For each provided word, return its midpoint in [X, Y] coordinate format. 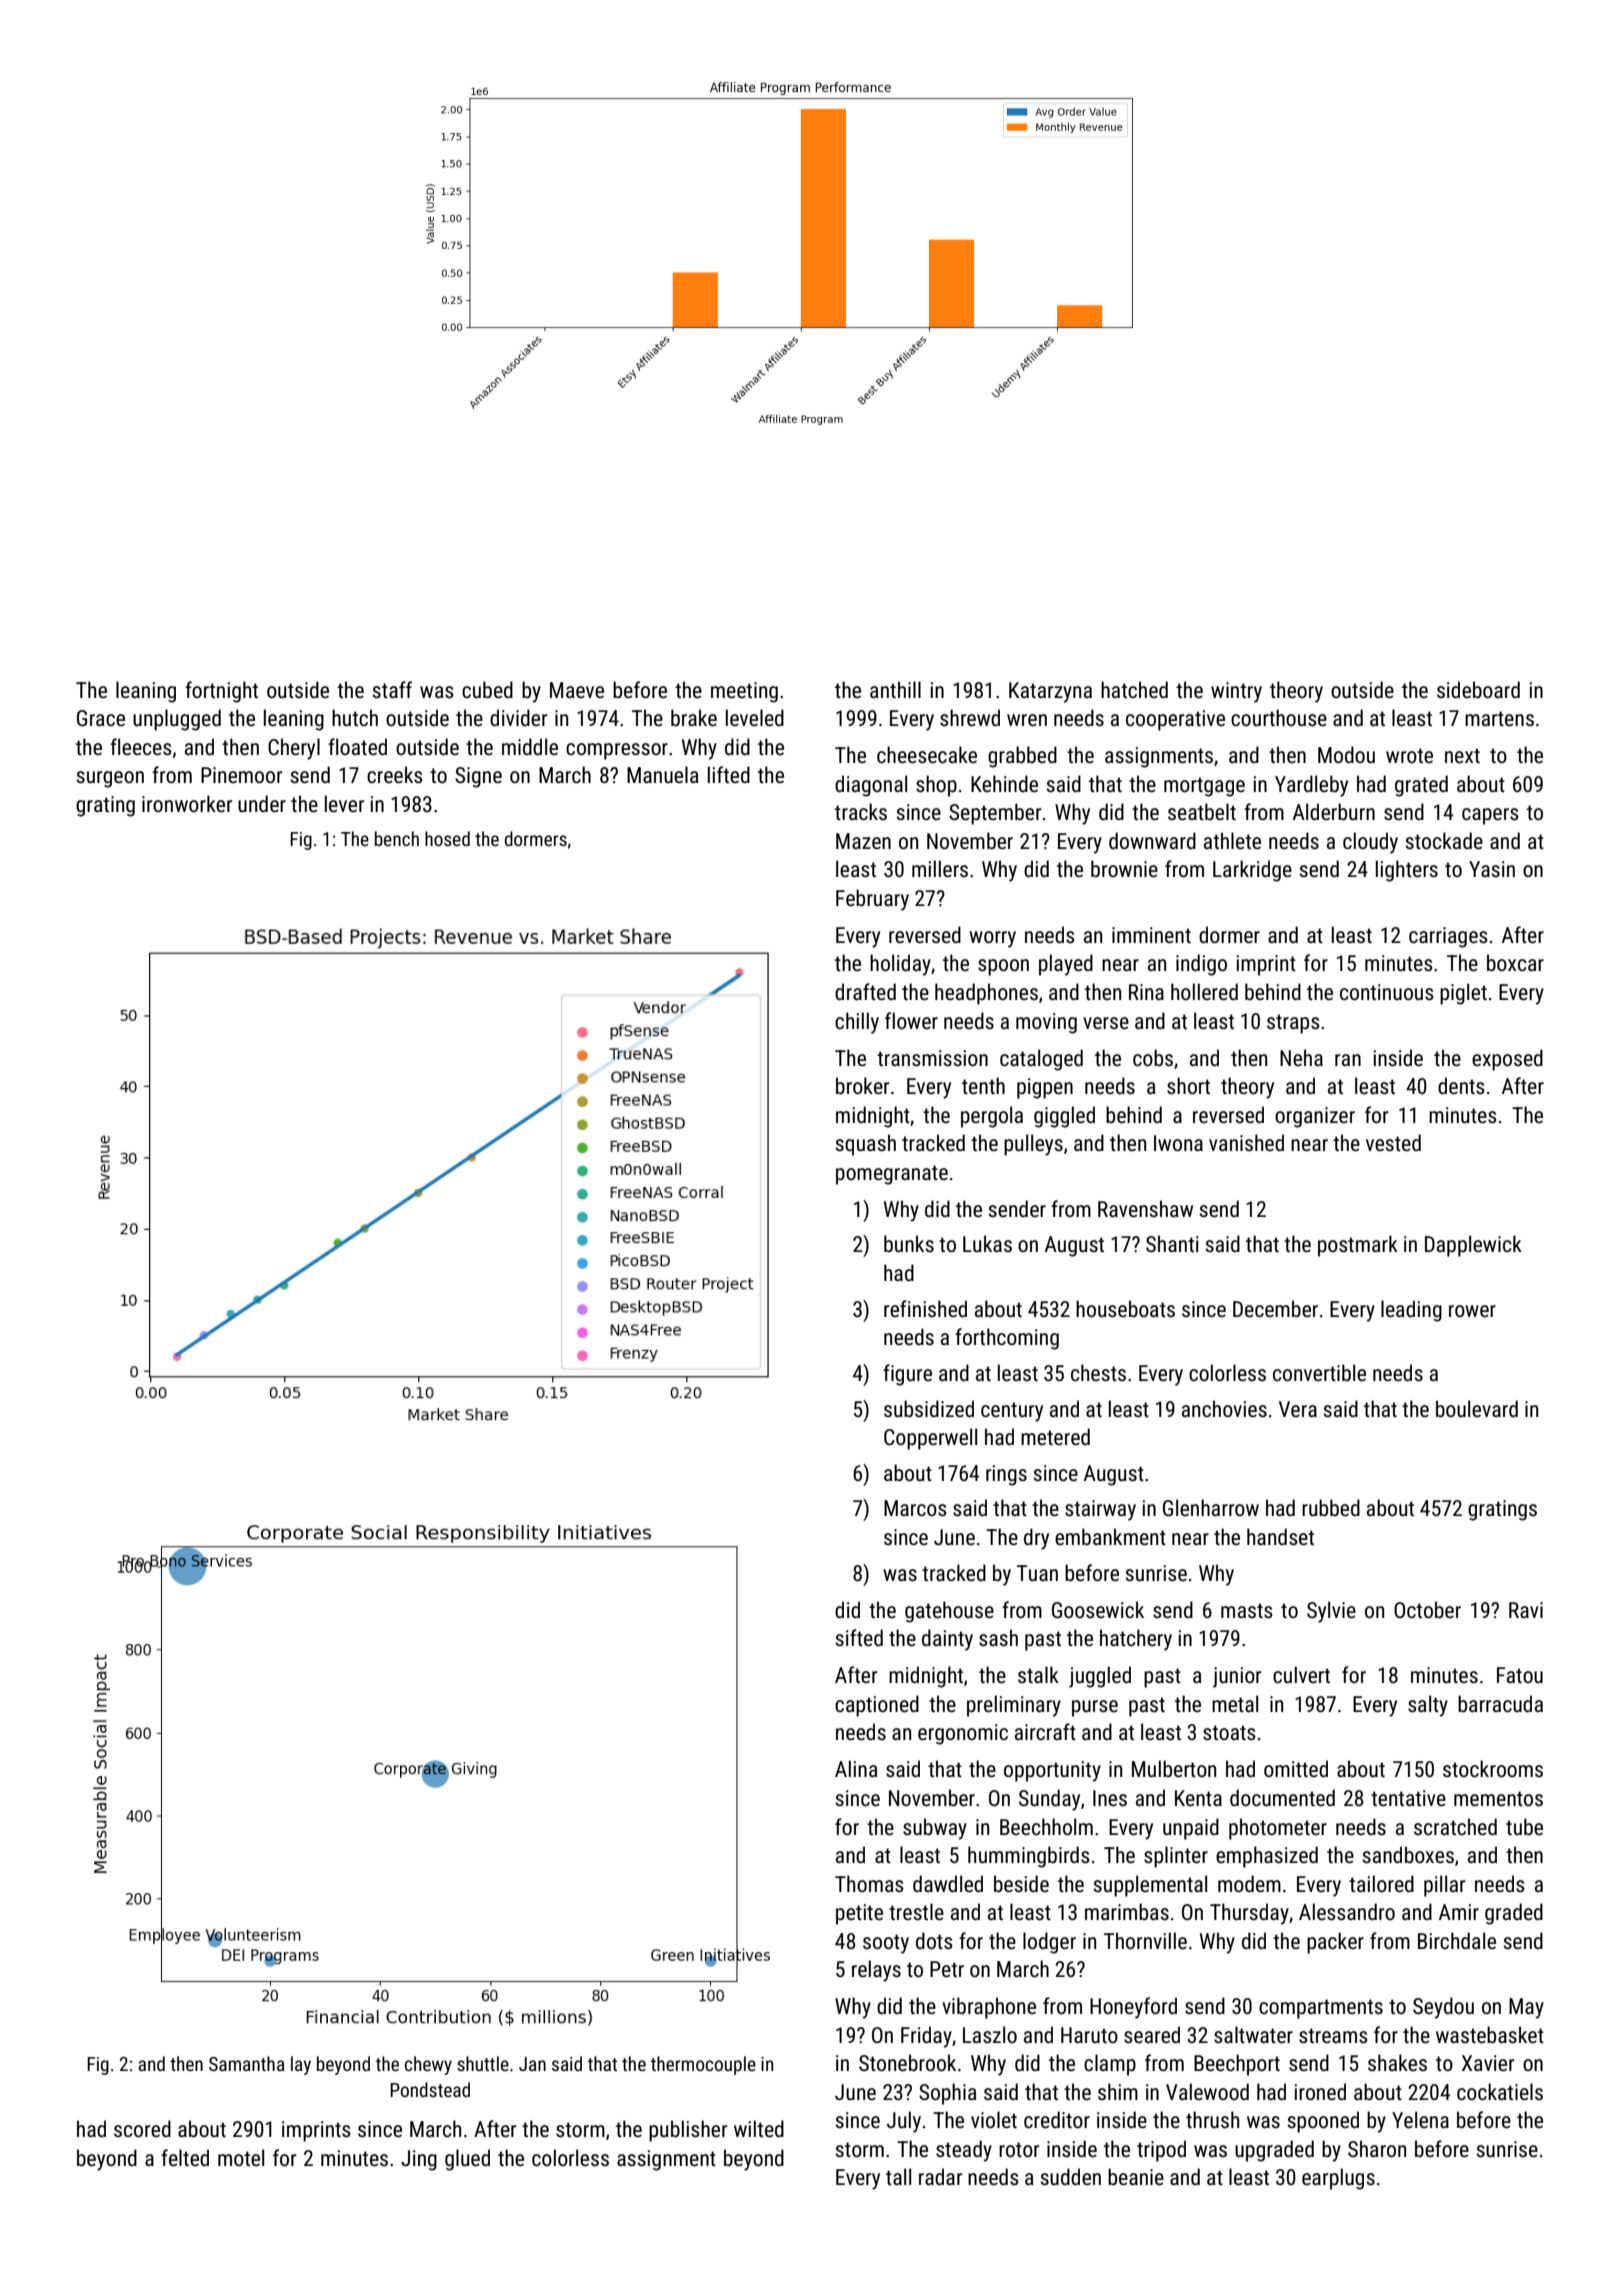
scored [142, 2128]
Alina [856, 1768]
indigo [1201, 965]
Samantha [247, 2063]
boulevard [1477, 1408]
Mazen [863, 841]
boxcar [1515, 962]
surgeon [110, 779]
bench [397, 838]
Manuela [663, 774]
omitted [1296, 1768]
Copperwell [930, 1439]
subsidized [929, 1409]
